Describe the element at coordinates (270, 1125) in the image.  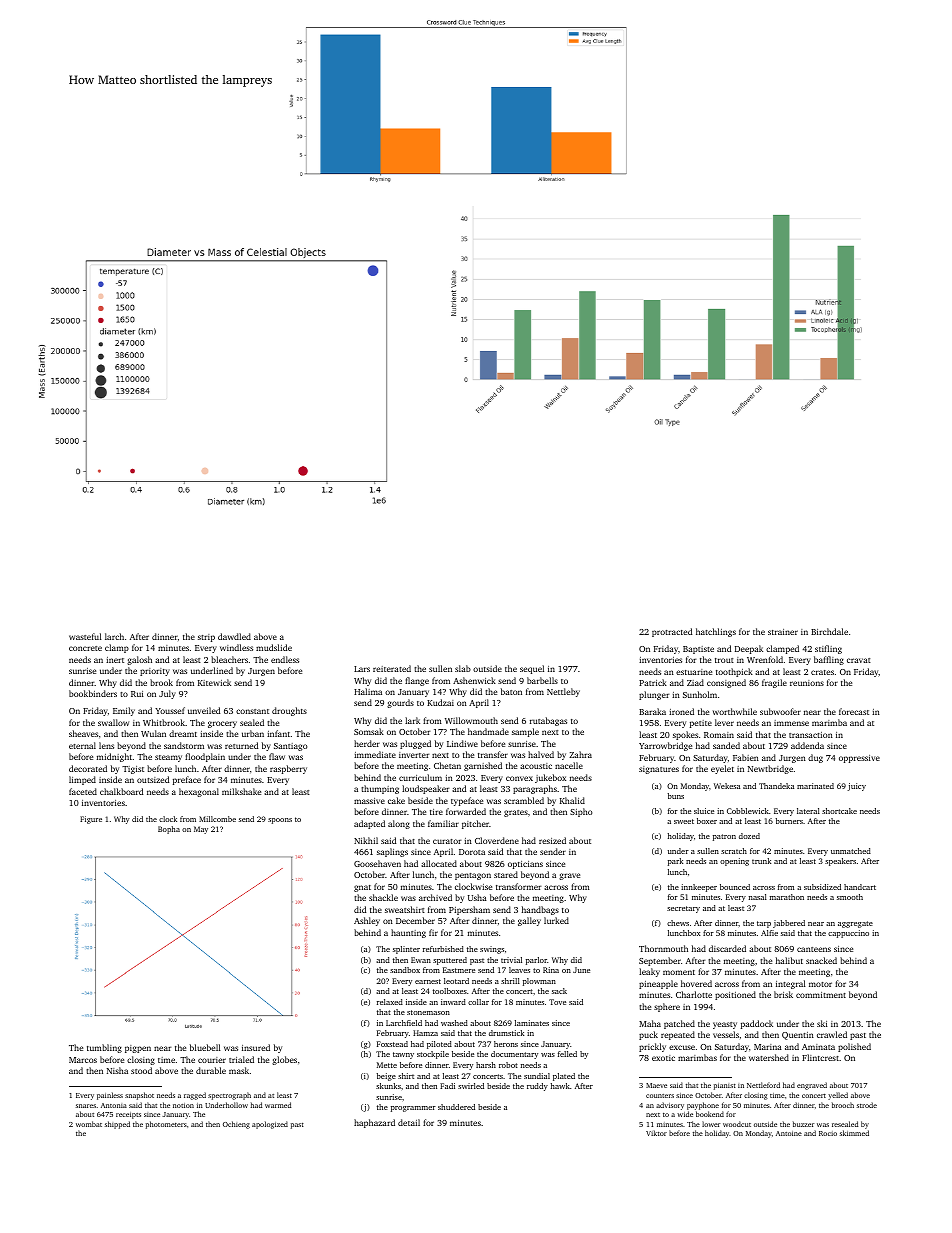
I see `apologized` at that location.
